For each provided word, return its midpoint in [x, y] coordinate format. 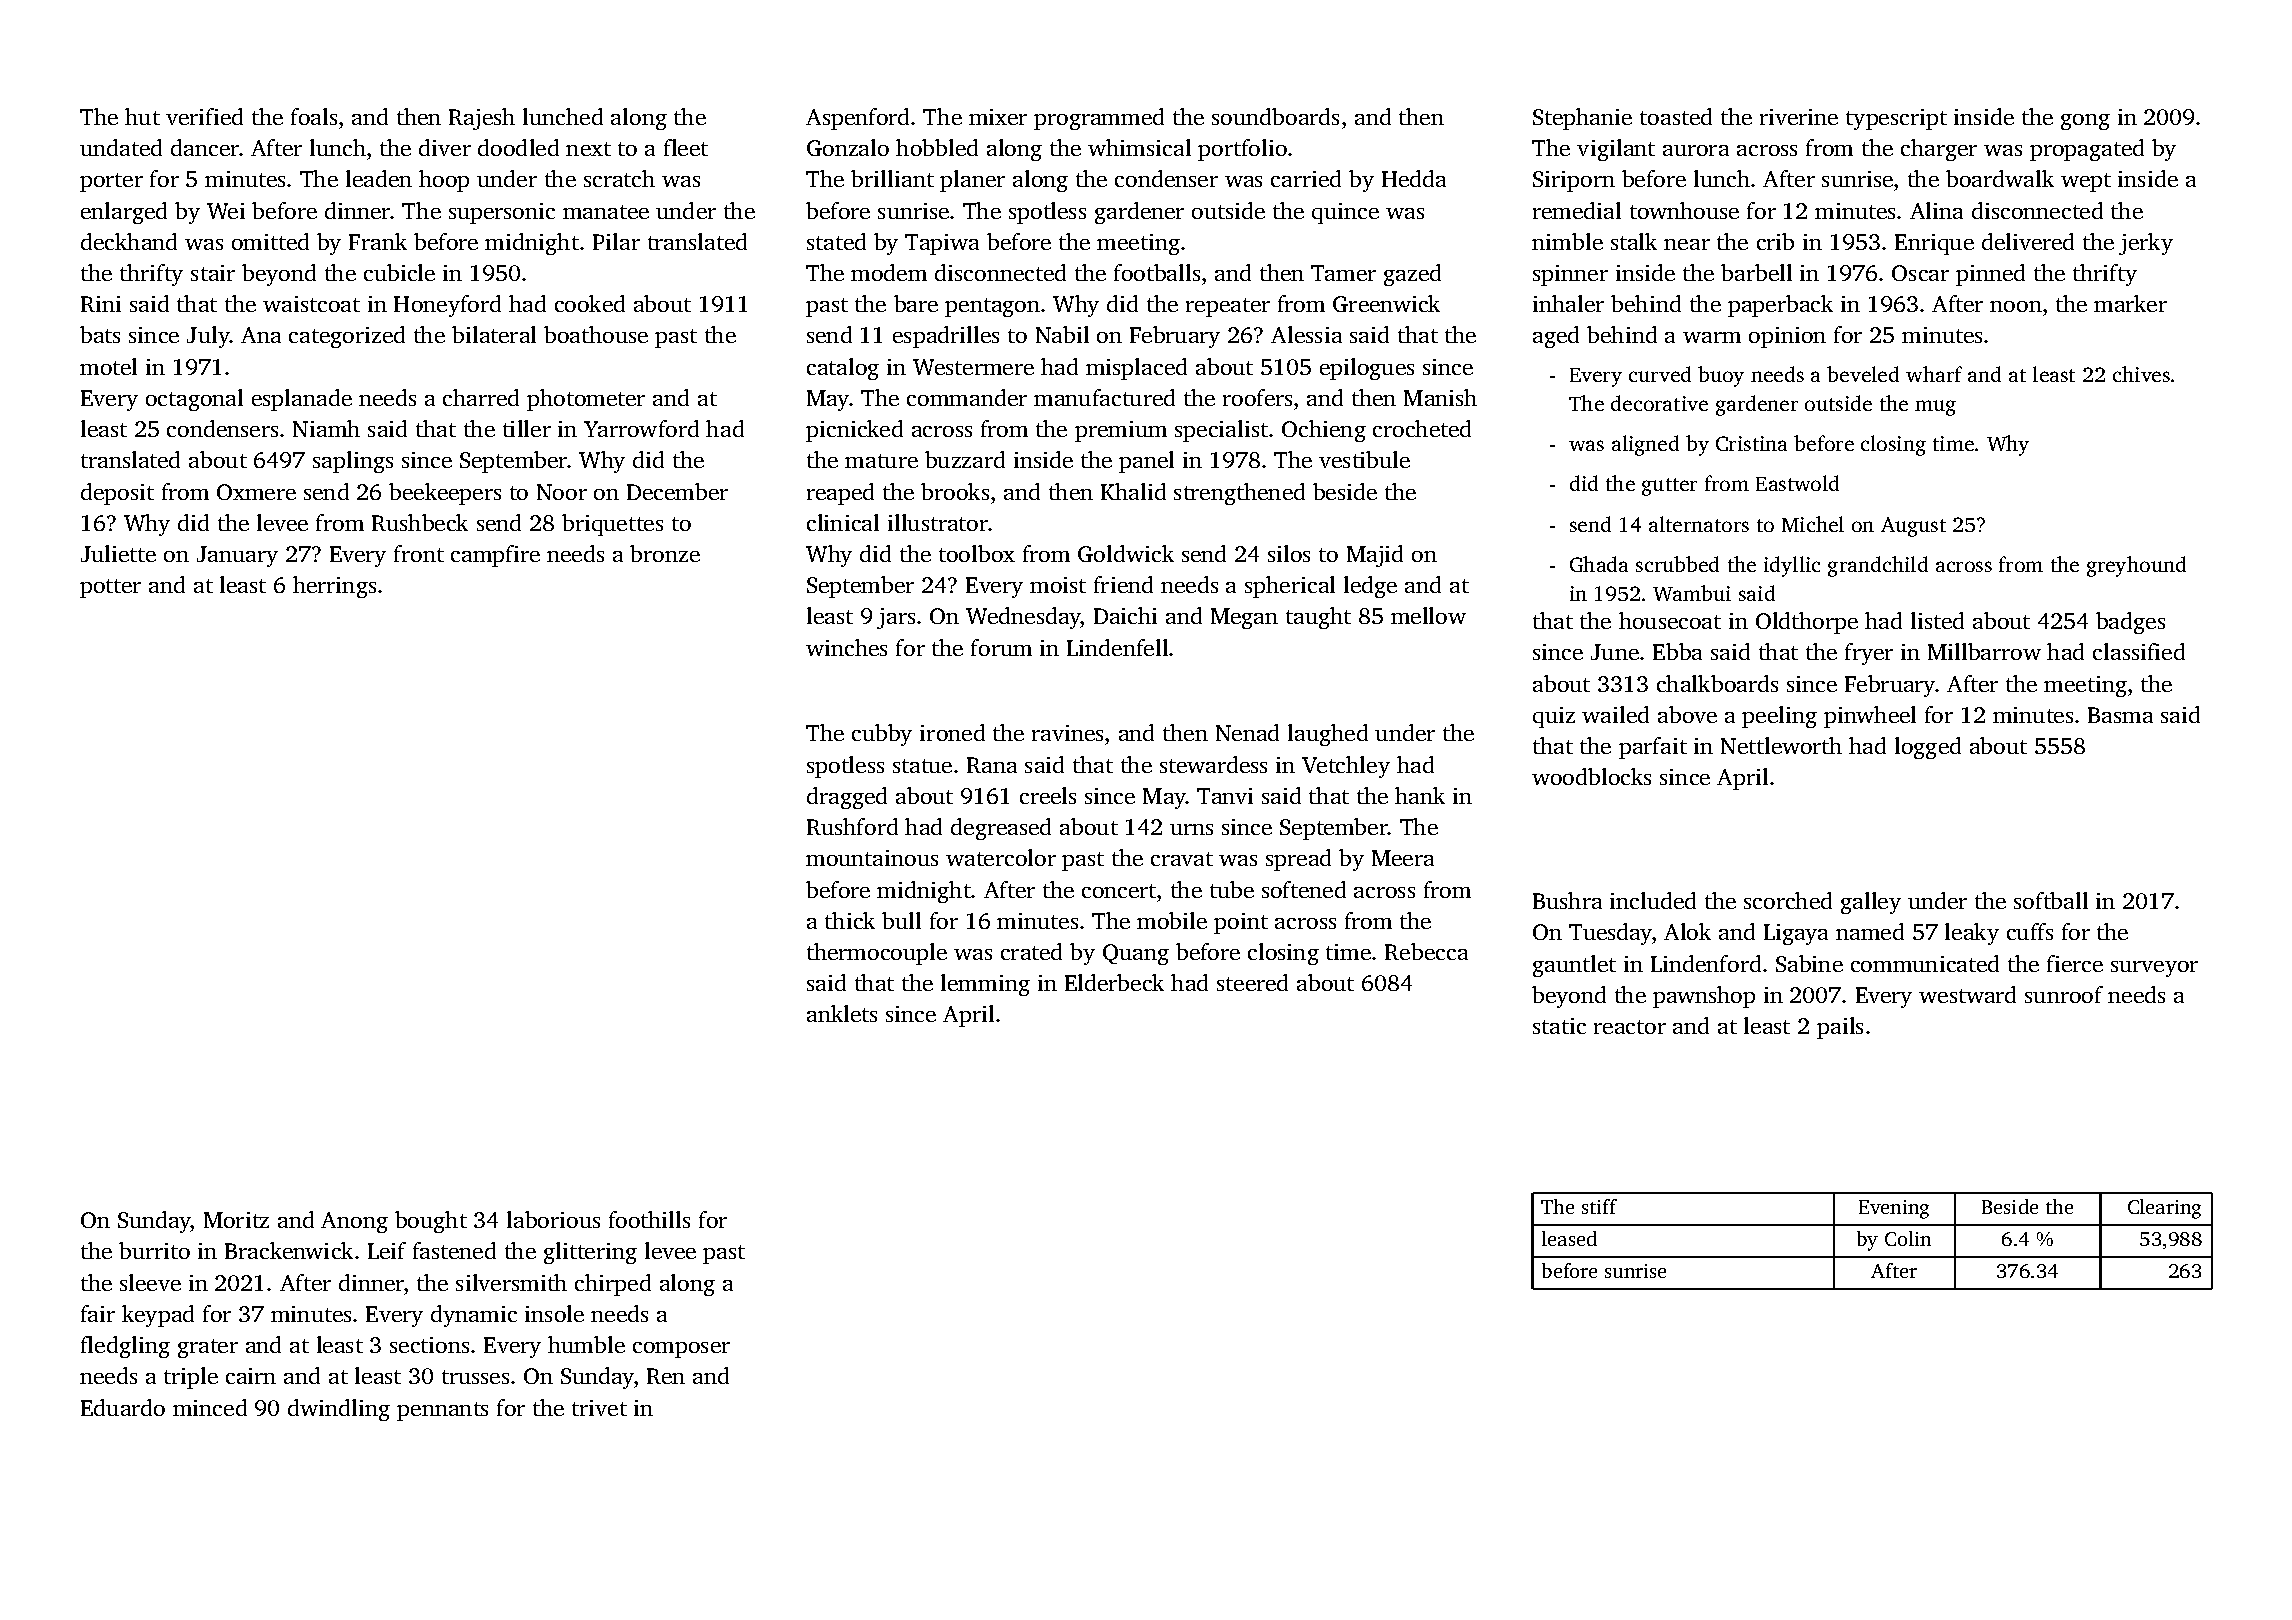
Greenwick [1386, 303]
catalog [843, 369]
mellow [1428, 615]
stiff [1599, 1206]
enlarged [124, 213]
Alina [1936, 210]
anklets [842, 1013]
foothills [649, 1219]
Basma [2120, 715]
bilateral [494, 334]
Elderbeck [1114, 982]
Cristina [1751, 443]
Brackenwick [289, 1250]
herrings [334, 587]
